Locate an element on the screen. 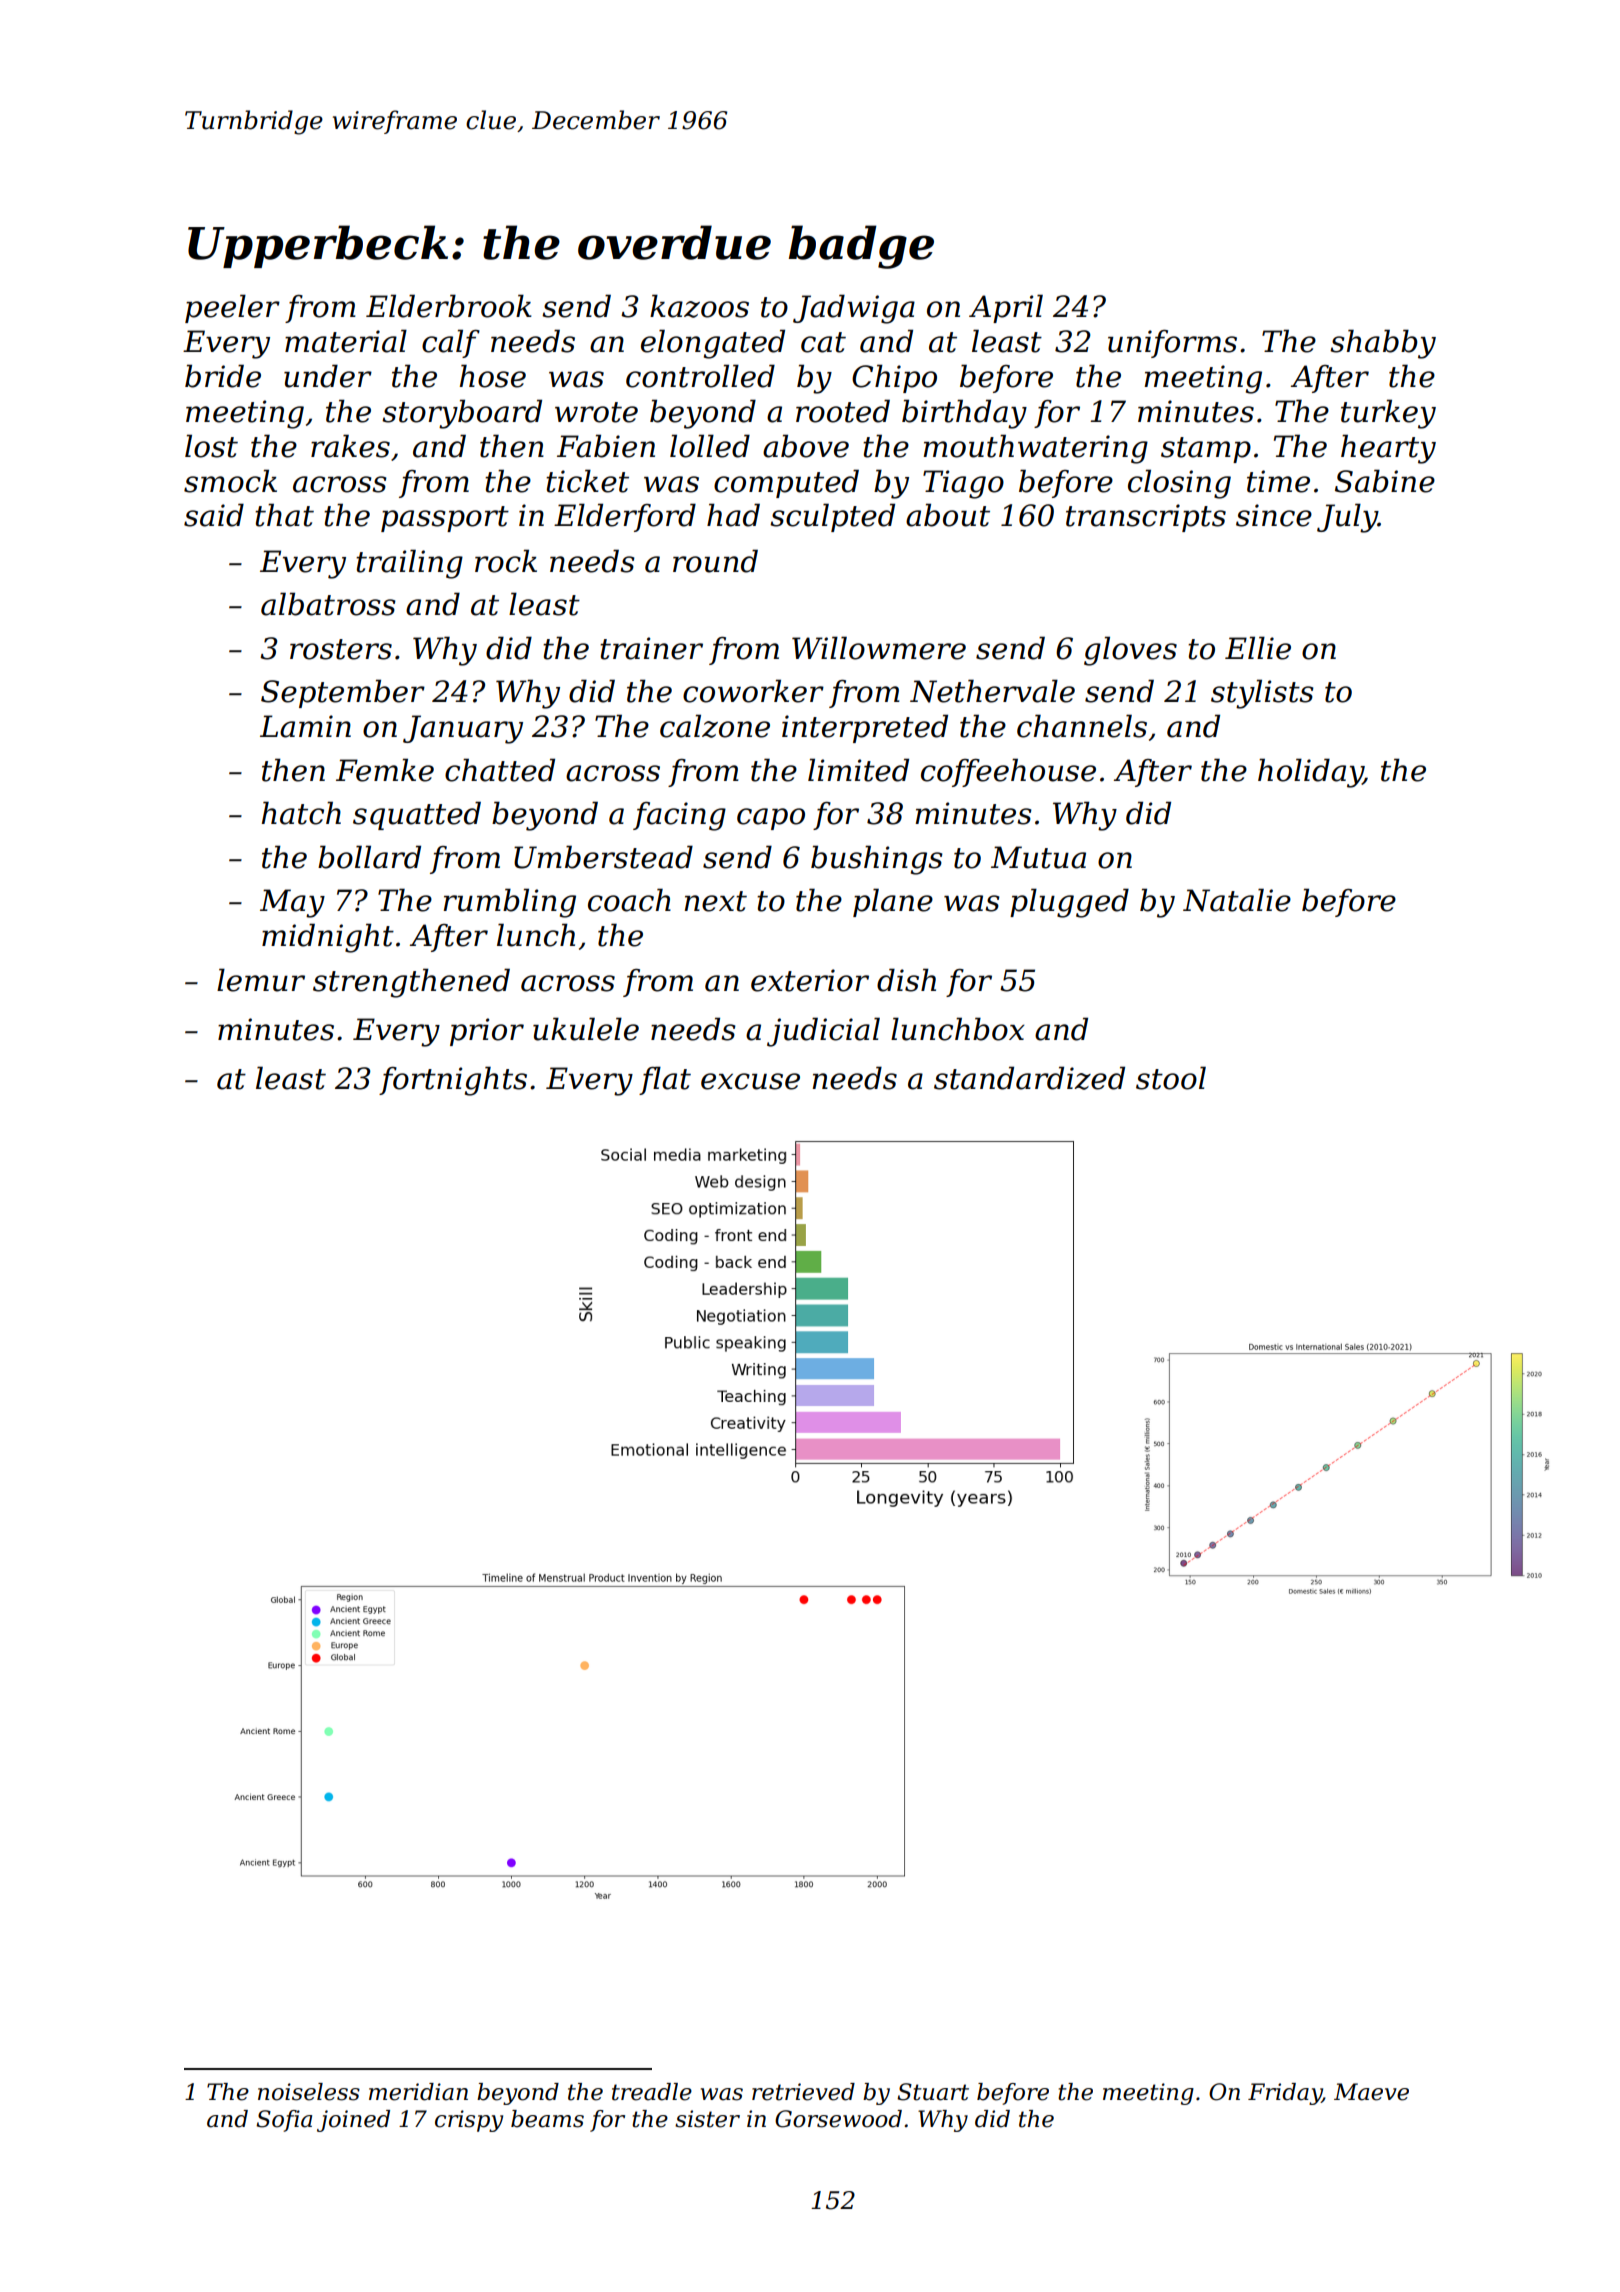 The height and width of the screenshot is (2292, 1620). flat is located at coordinates (665, 1080).
